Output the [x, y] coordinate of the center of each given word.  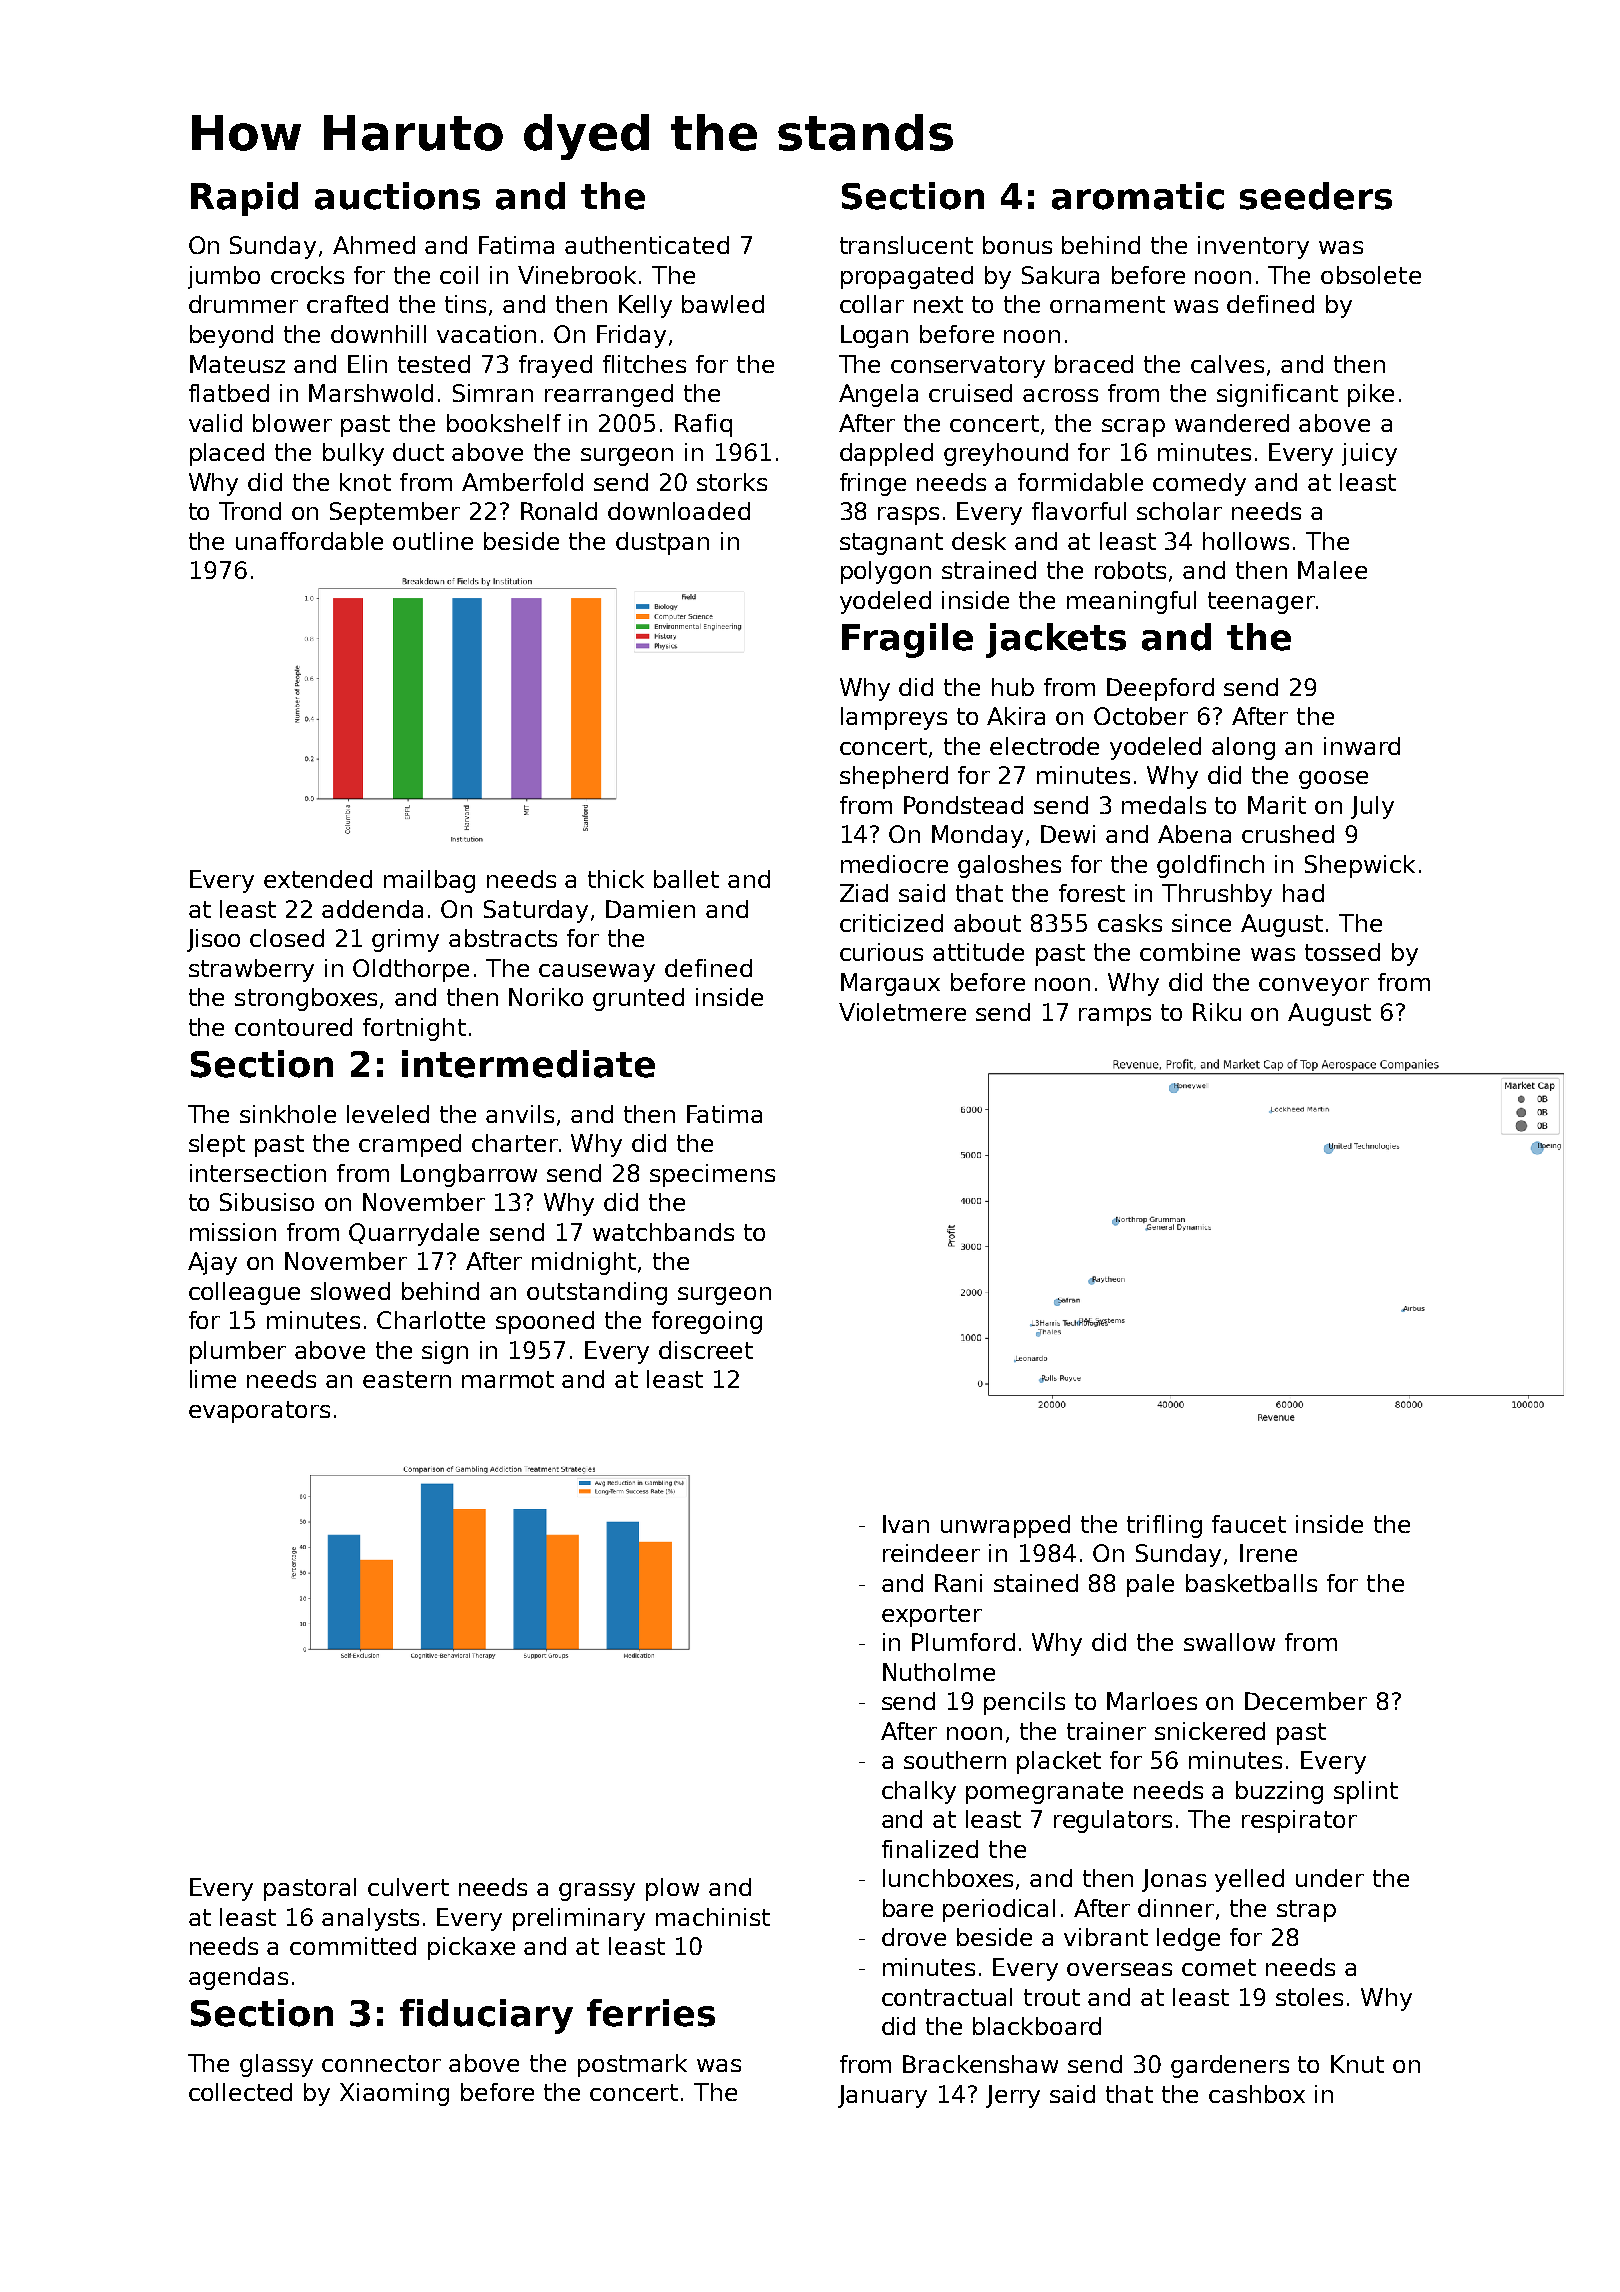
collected [240, 2092]
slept [217, 1145]
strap [1306, 1911]
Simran [493, 393]
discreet [706, 1350]
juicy [1369, 454]
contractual [947, 1997]
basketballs [1251, 1583]
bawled [723, 304]
